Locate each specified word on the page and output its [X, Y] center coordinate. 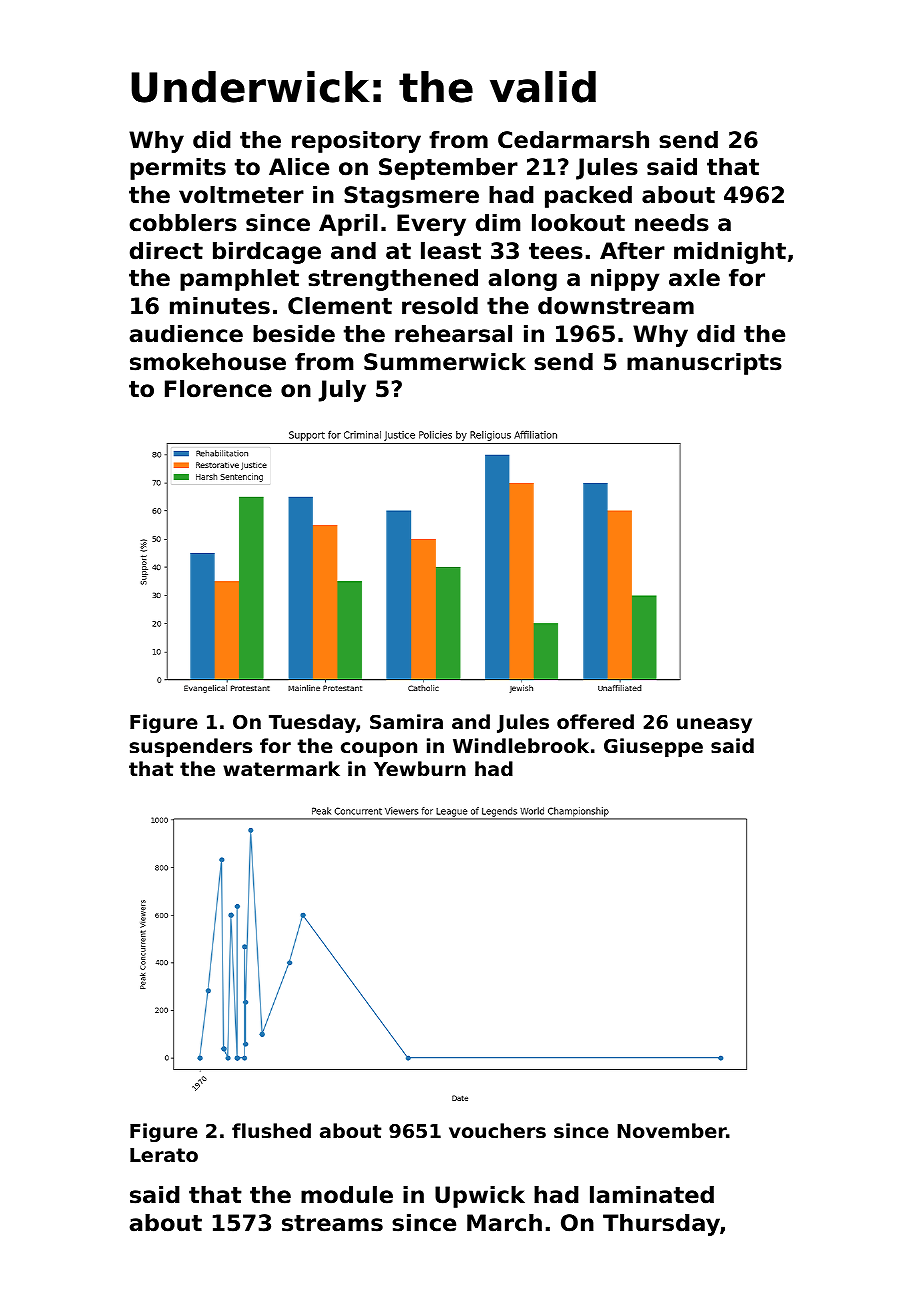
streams [332, 1223]
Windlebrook [521, 745]
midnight [730, 253]
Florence [218, 389]
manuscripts [704, 364]
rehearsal [453, 334]
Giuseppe [653, 747]
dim [498, 223]
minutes [220, 306]
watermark [281, 768]
